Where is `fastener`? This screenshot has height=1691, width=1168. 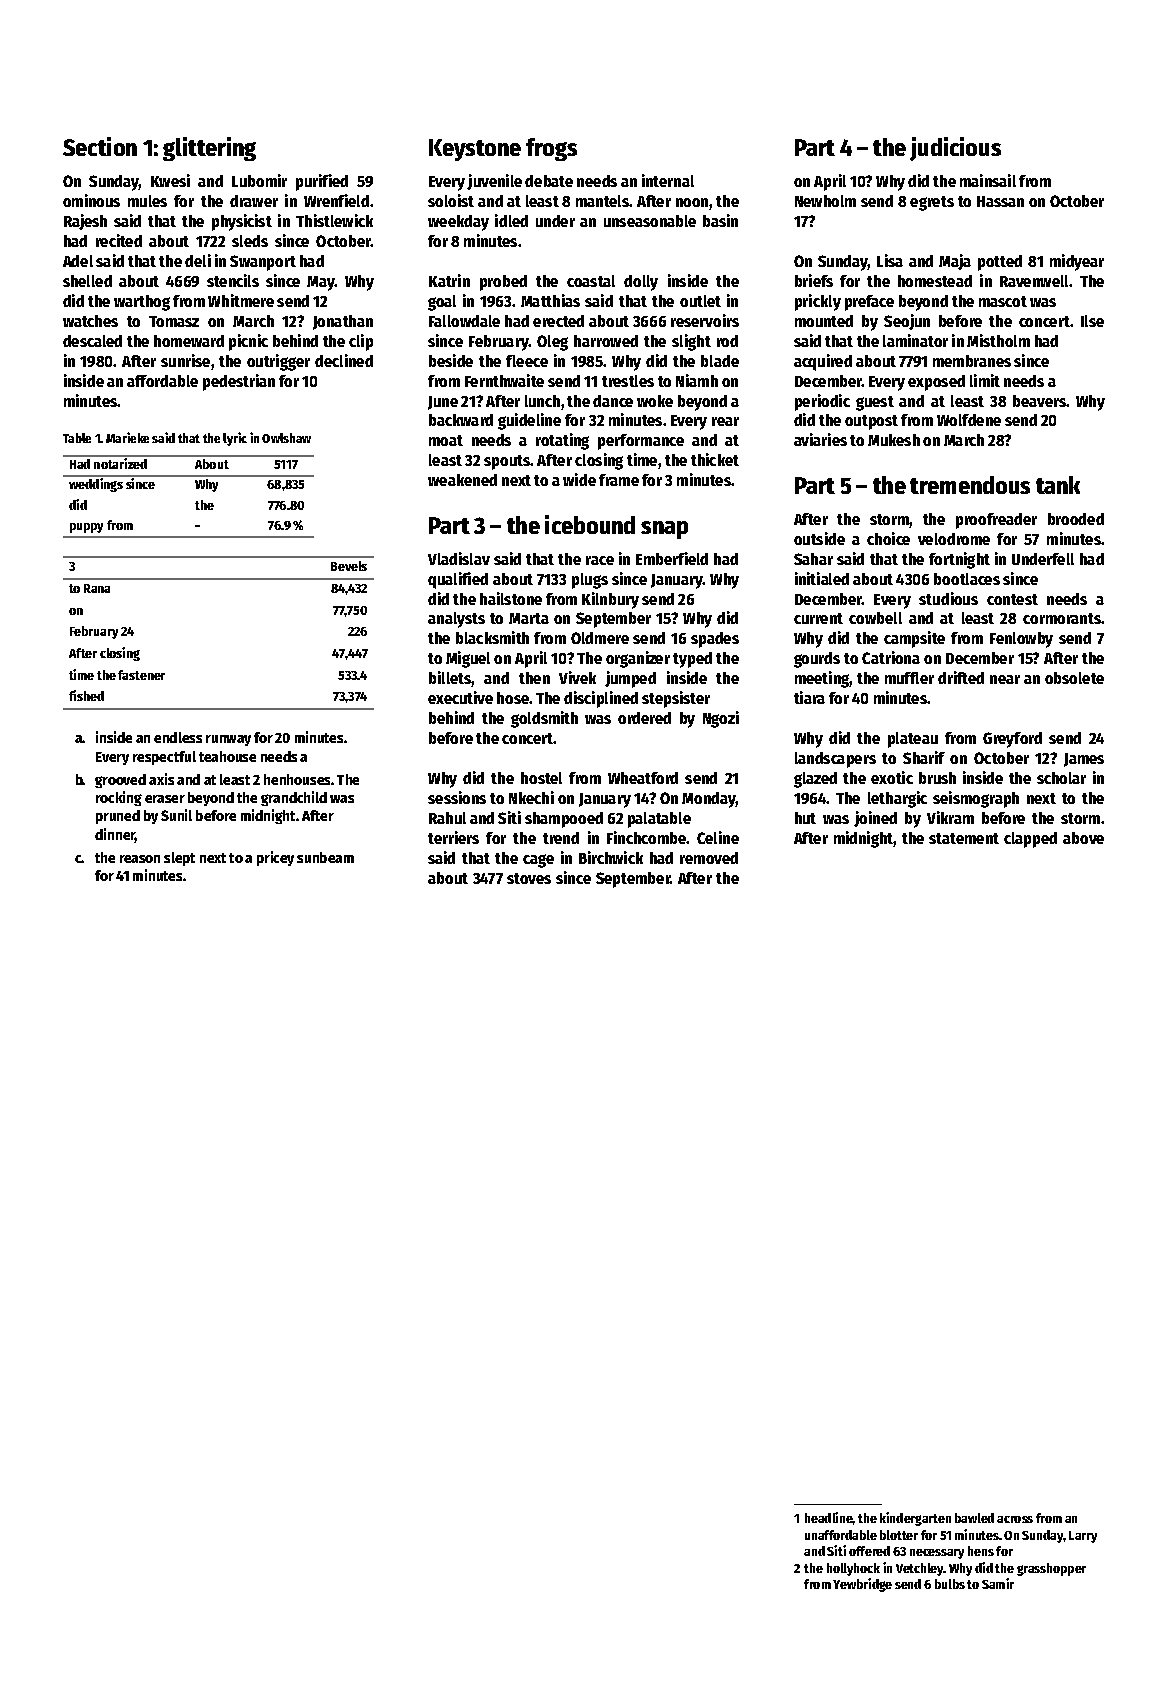 fastener is located at coordinates (141, 675).
